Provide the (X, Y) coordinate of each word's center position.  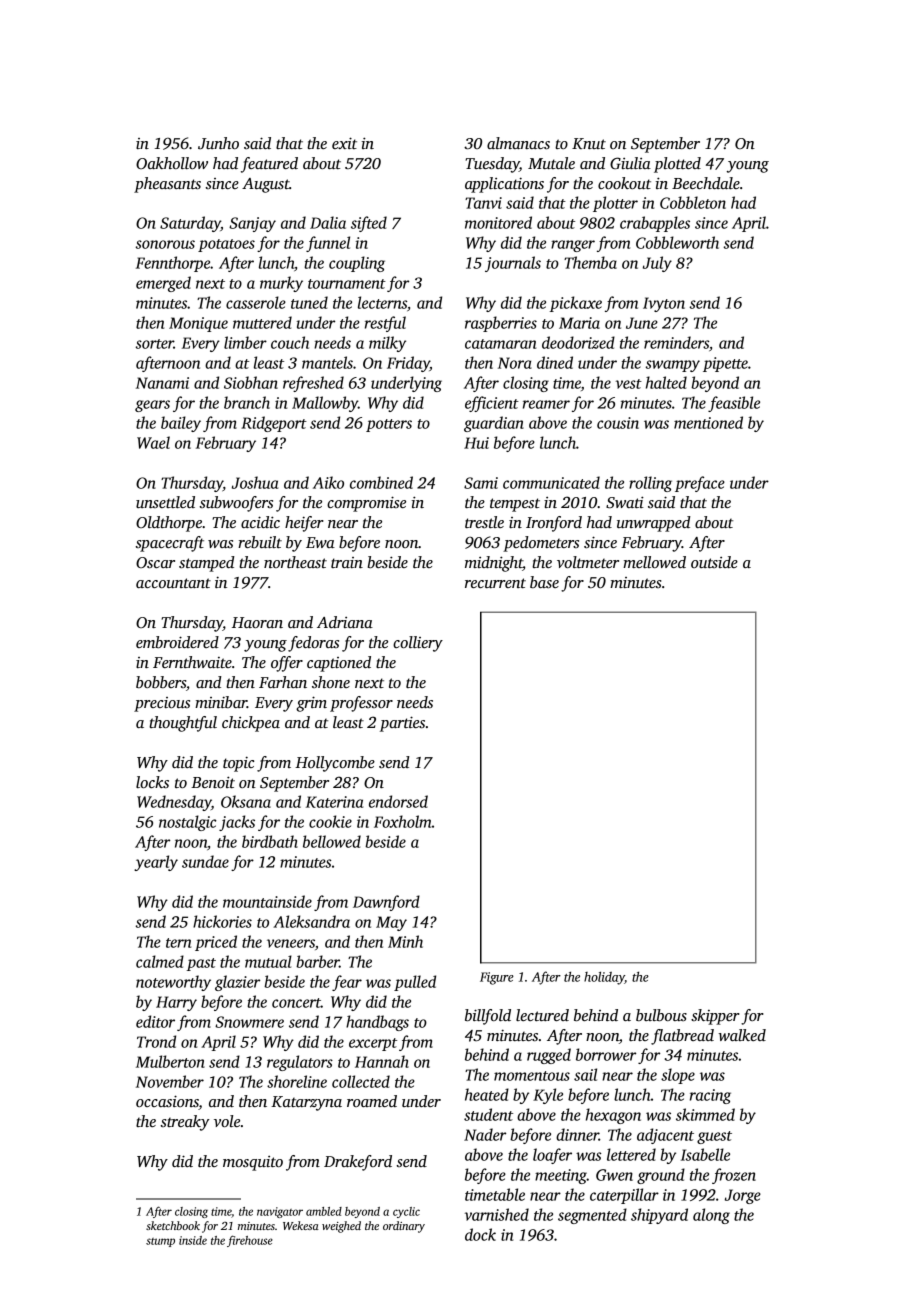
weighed (341, 1227)
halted (666, 382)
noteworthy (173, 983)
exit (344, 143)
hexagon (613, 1116)
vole (227, 1121)
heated (487, 1094)
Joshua (255, 482)
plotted (677, 165)
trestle (484, 522)
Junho (218, 143)
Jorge (743, 1196)
